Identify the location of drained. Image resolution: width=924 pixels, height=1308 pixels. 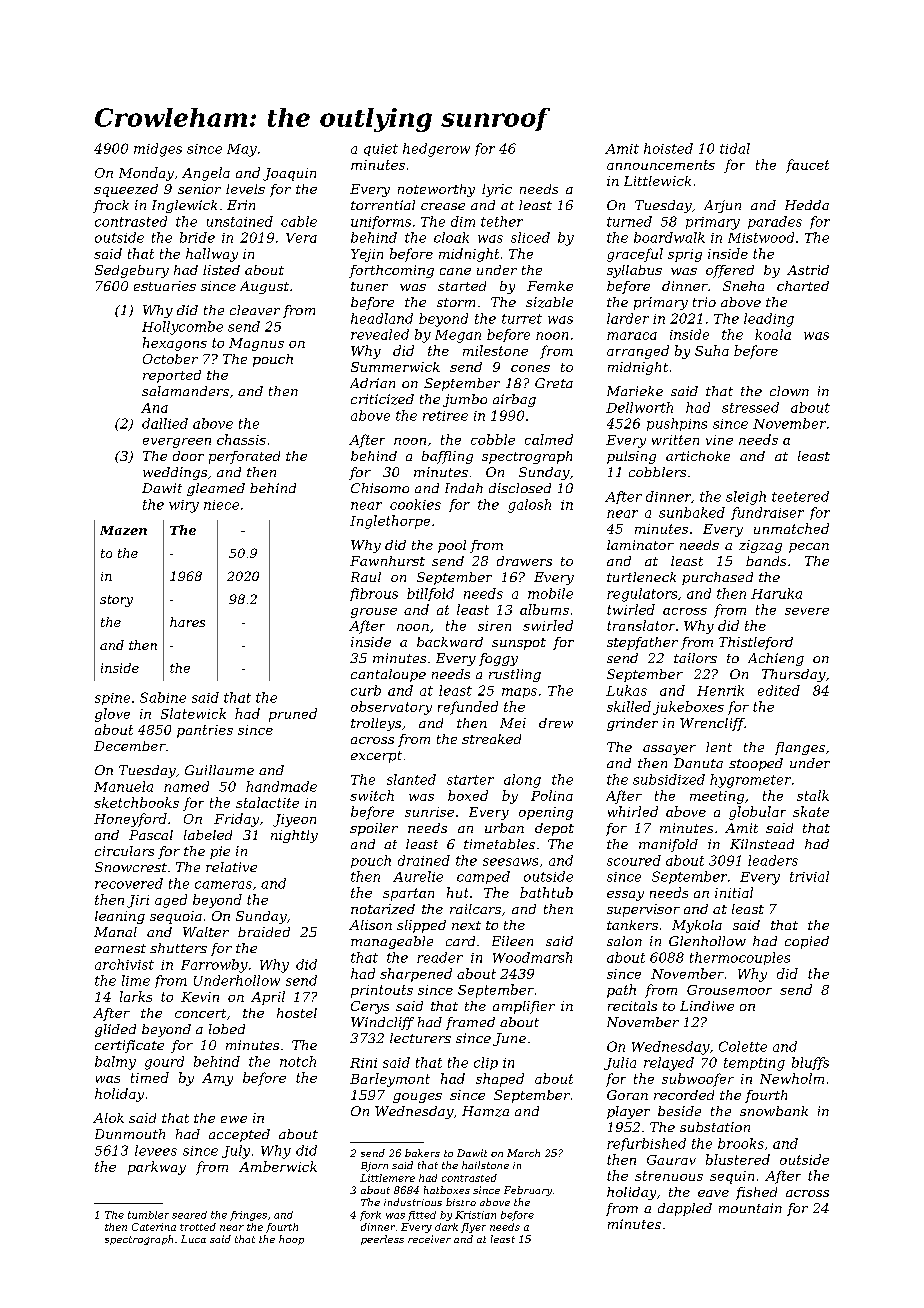
(424, 860).
